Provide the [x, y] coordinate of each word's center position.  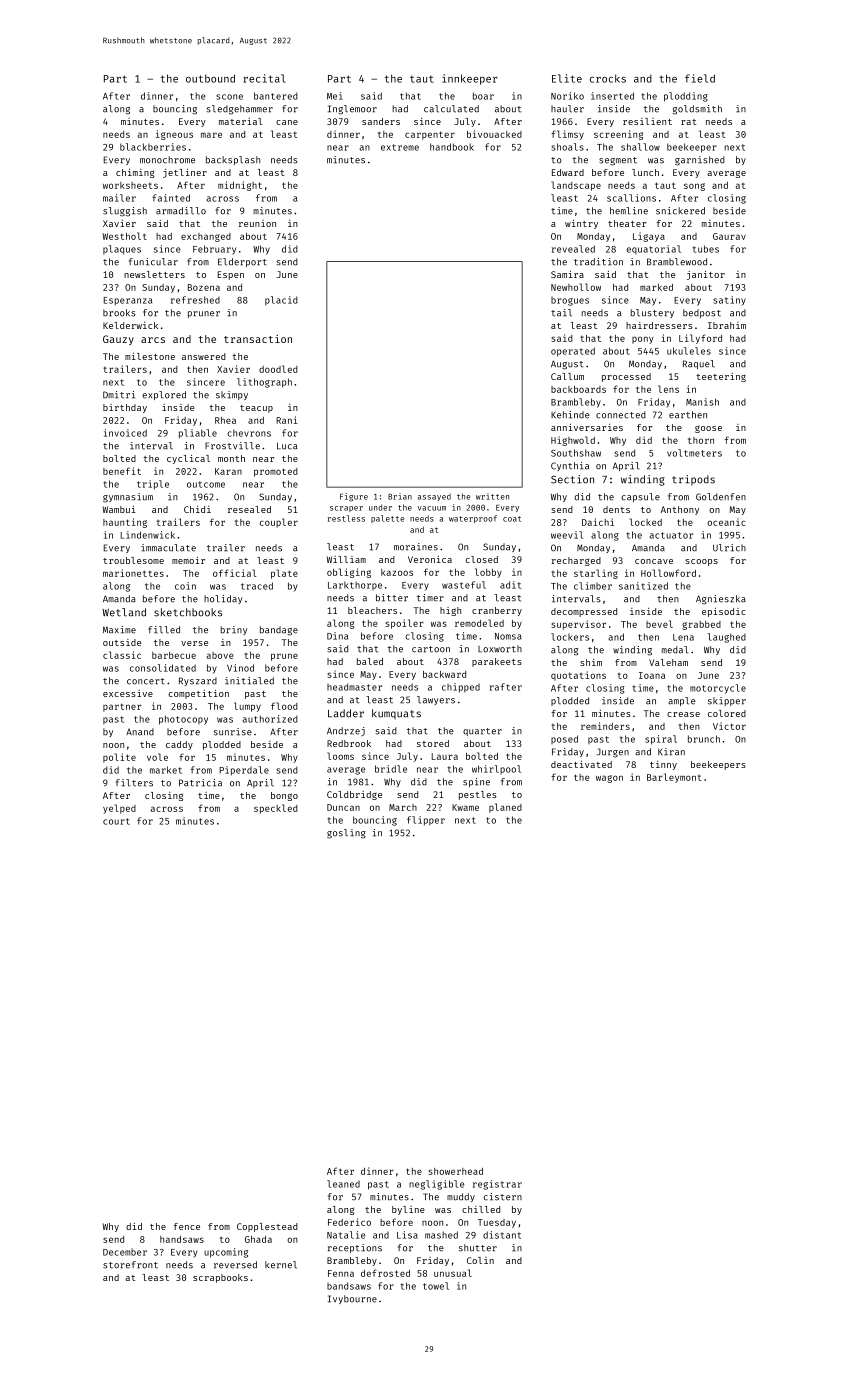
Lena [683, 637]
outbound [210, 78]
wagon [609, 779]
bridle [391, 769]
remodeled [479, 623]
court [116, 821]
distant [502, 1235]
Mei [335, 96]
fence [187, 1226]
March [403, 807]
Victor [729, 726]
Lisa [407, 1235]
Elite [567, 78]
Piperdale [244, 771]
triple [153, 485]
